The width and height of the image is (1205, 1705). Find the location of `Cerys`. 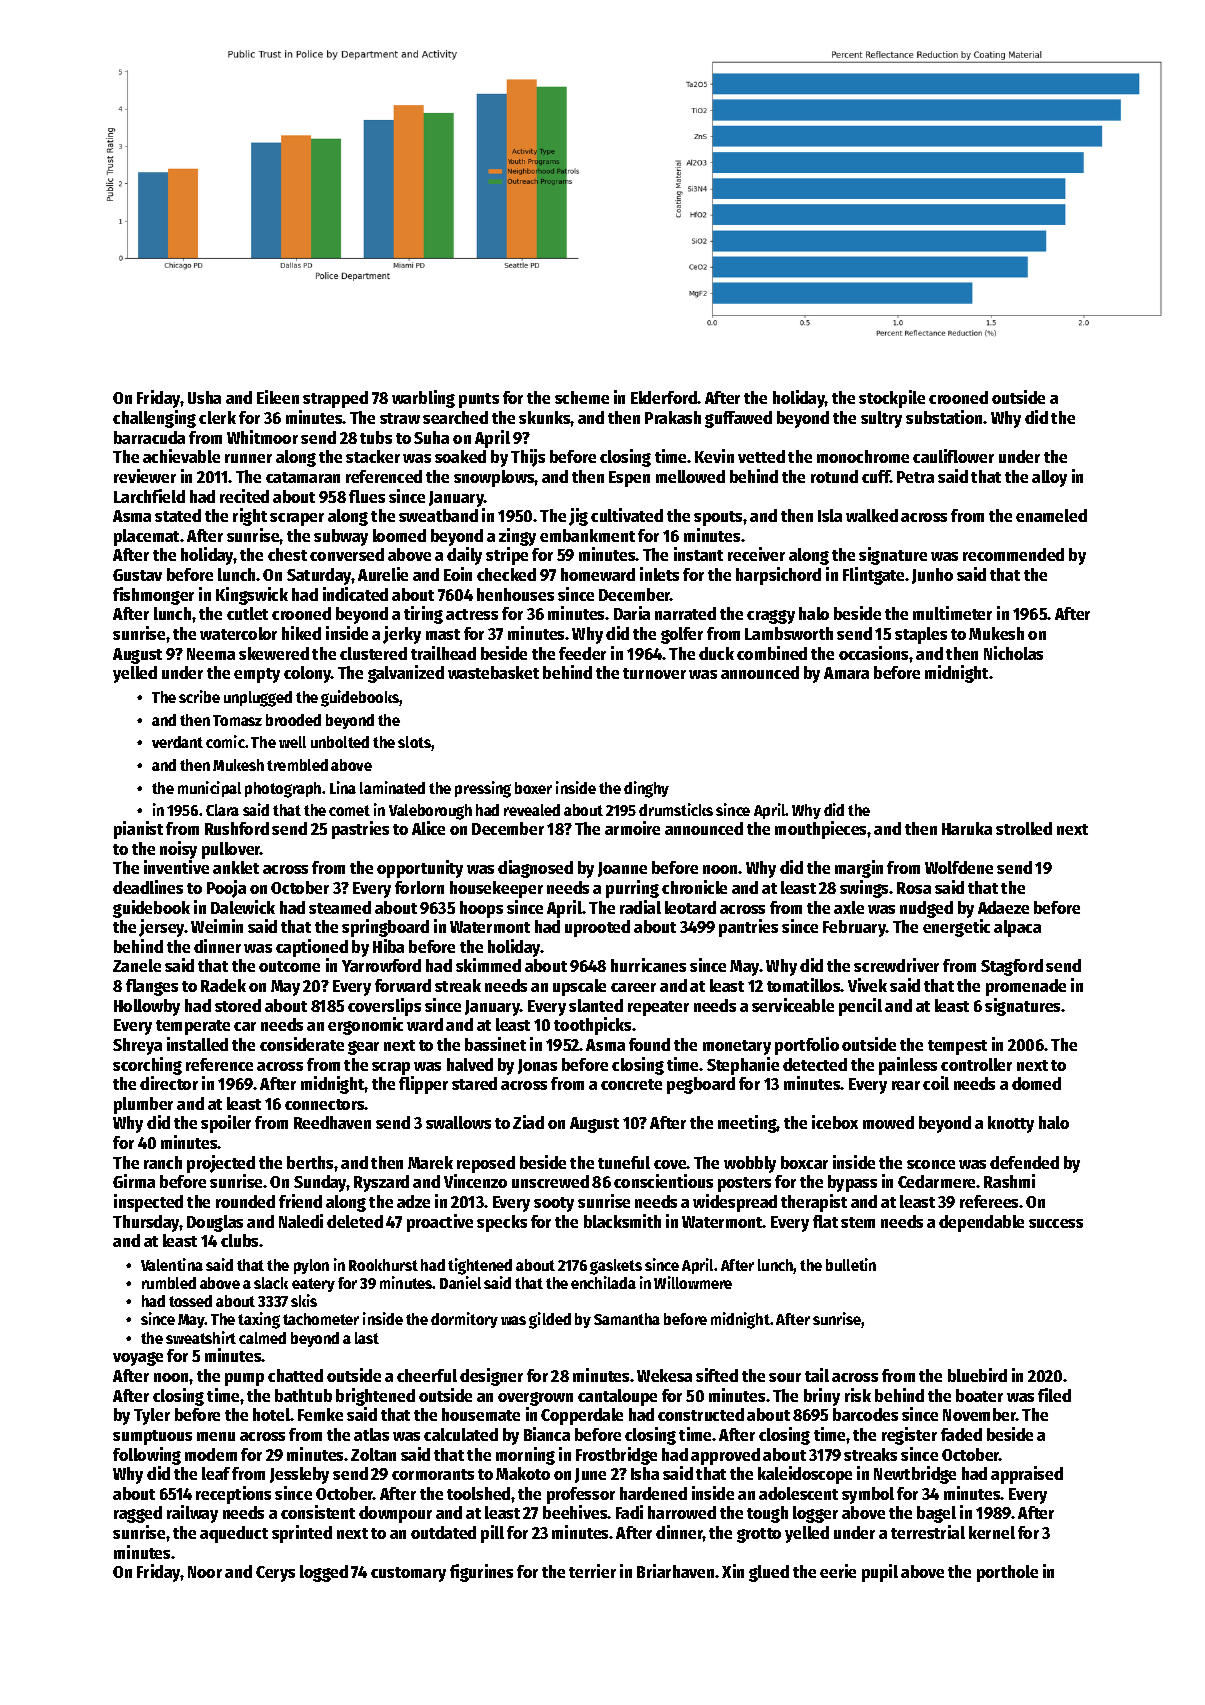

Cerys is located at coordinates (275, 1574).
